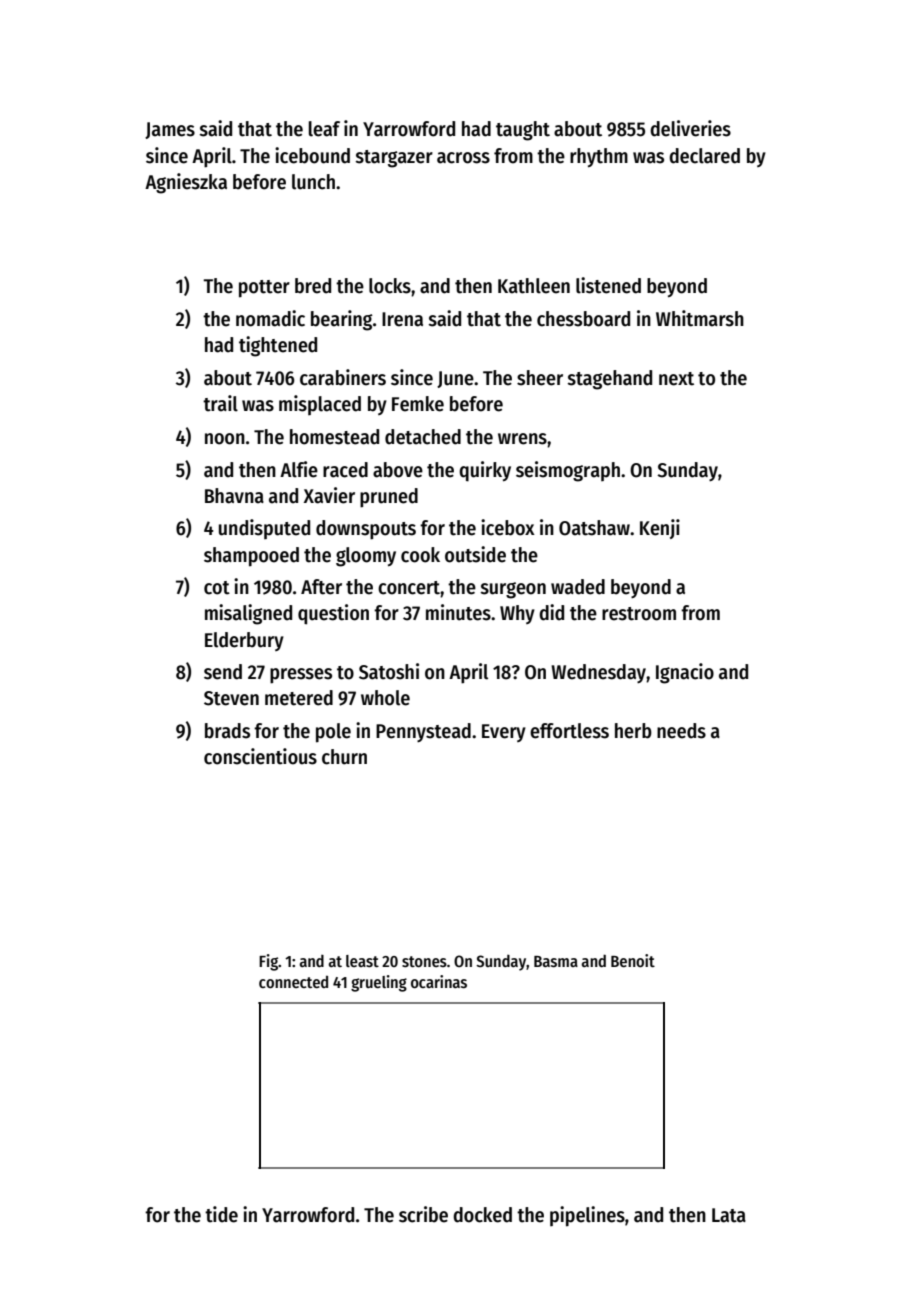 The width and height of the screenshot is (924, 1311). What do you see at coordinates (234, 496) in the screenshot?
I see `Bhavna` at bounding box center [234, 496].
